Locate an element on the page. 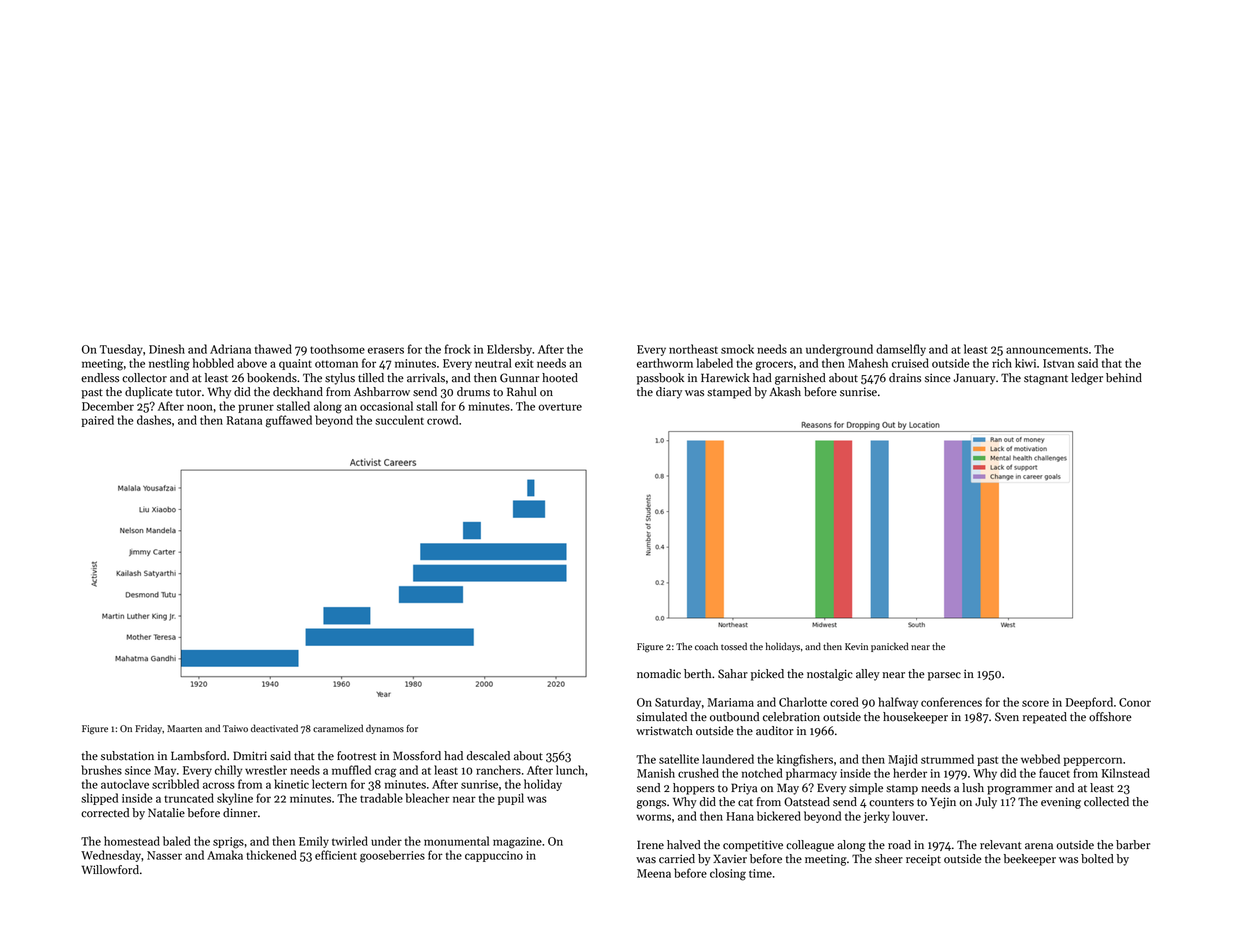  guffawed is located at coordinates (289, 421).
